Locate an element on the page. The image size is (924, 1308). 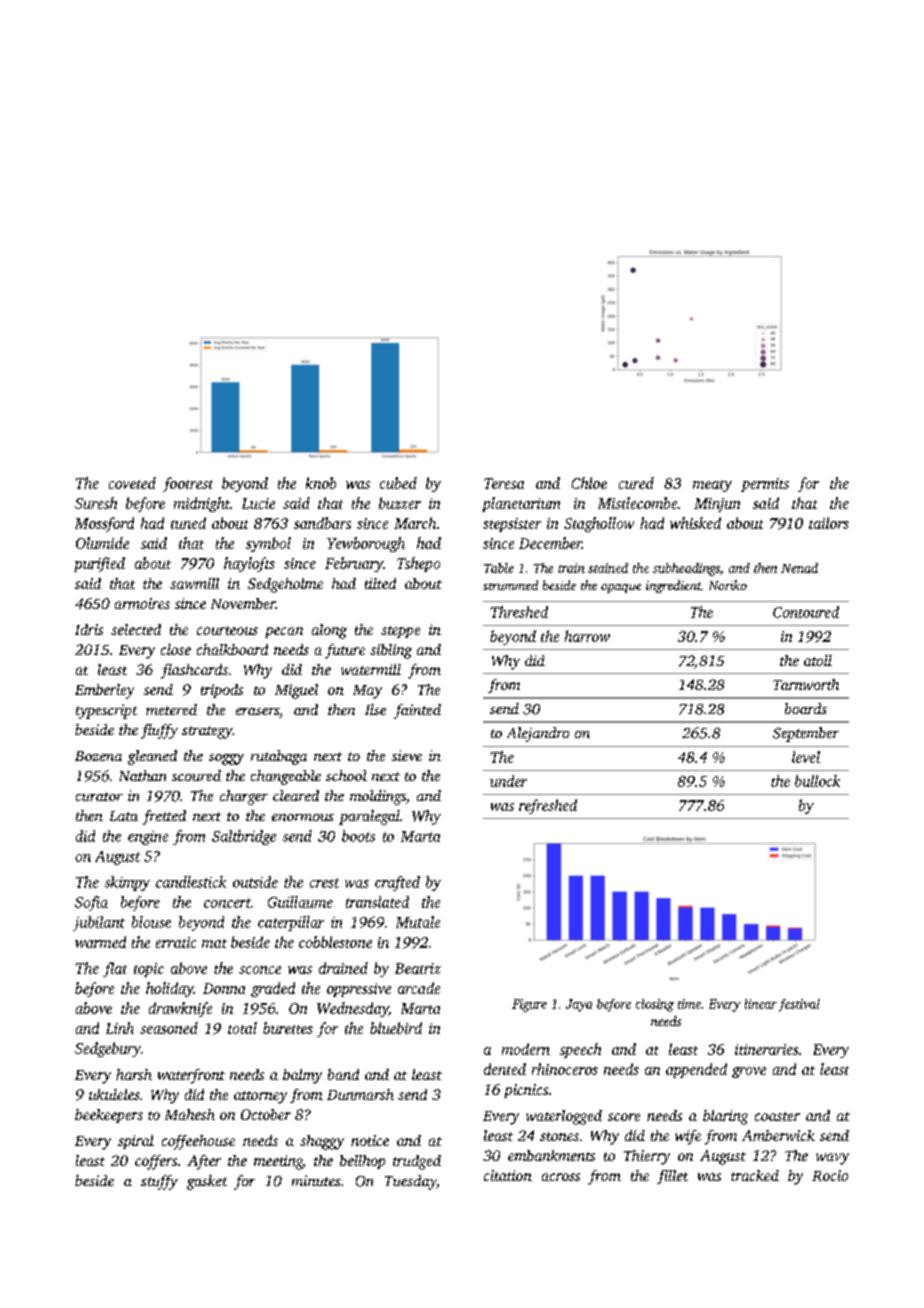
steppe is located at coordinates (400, 632).
